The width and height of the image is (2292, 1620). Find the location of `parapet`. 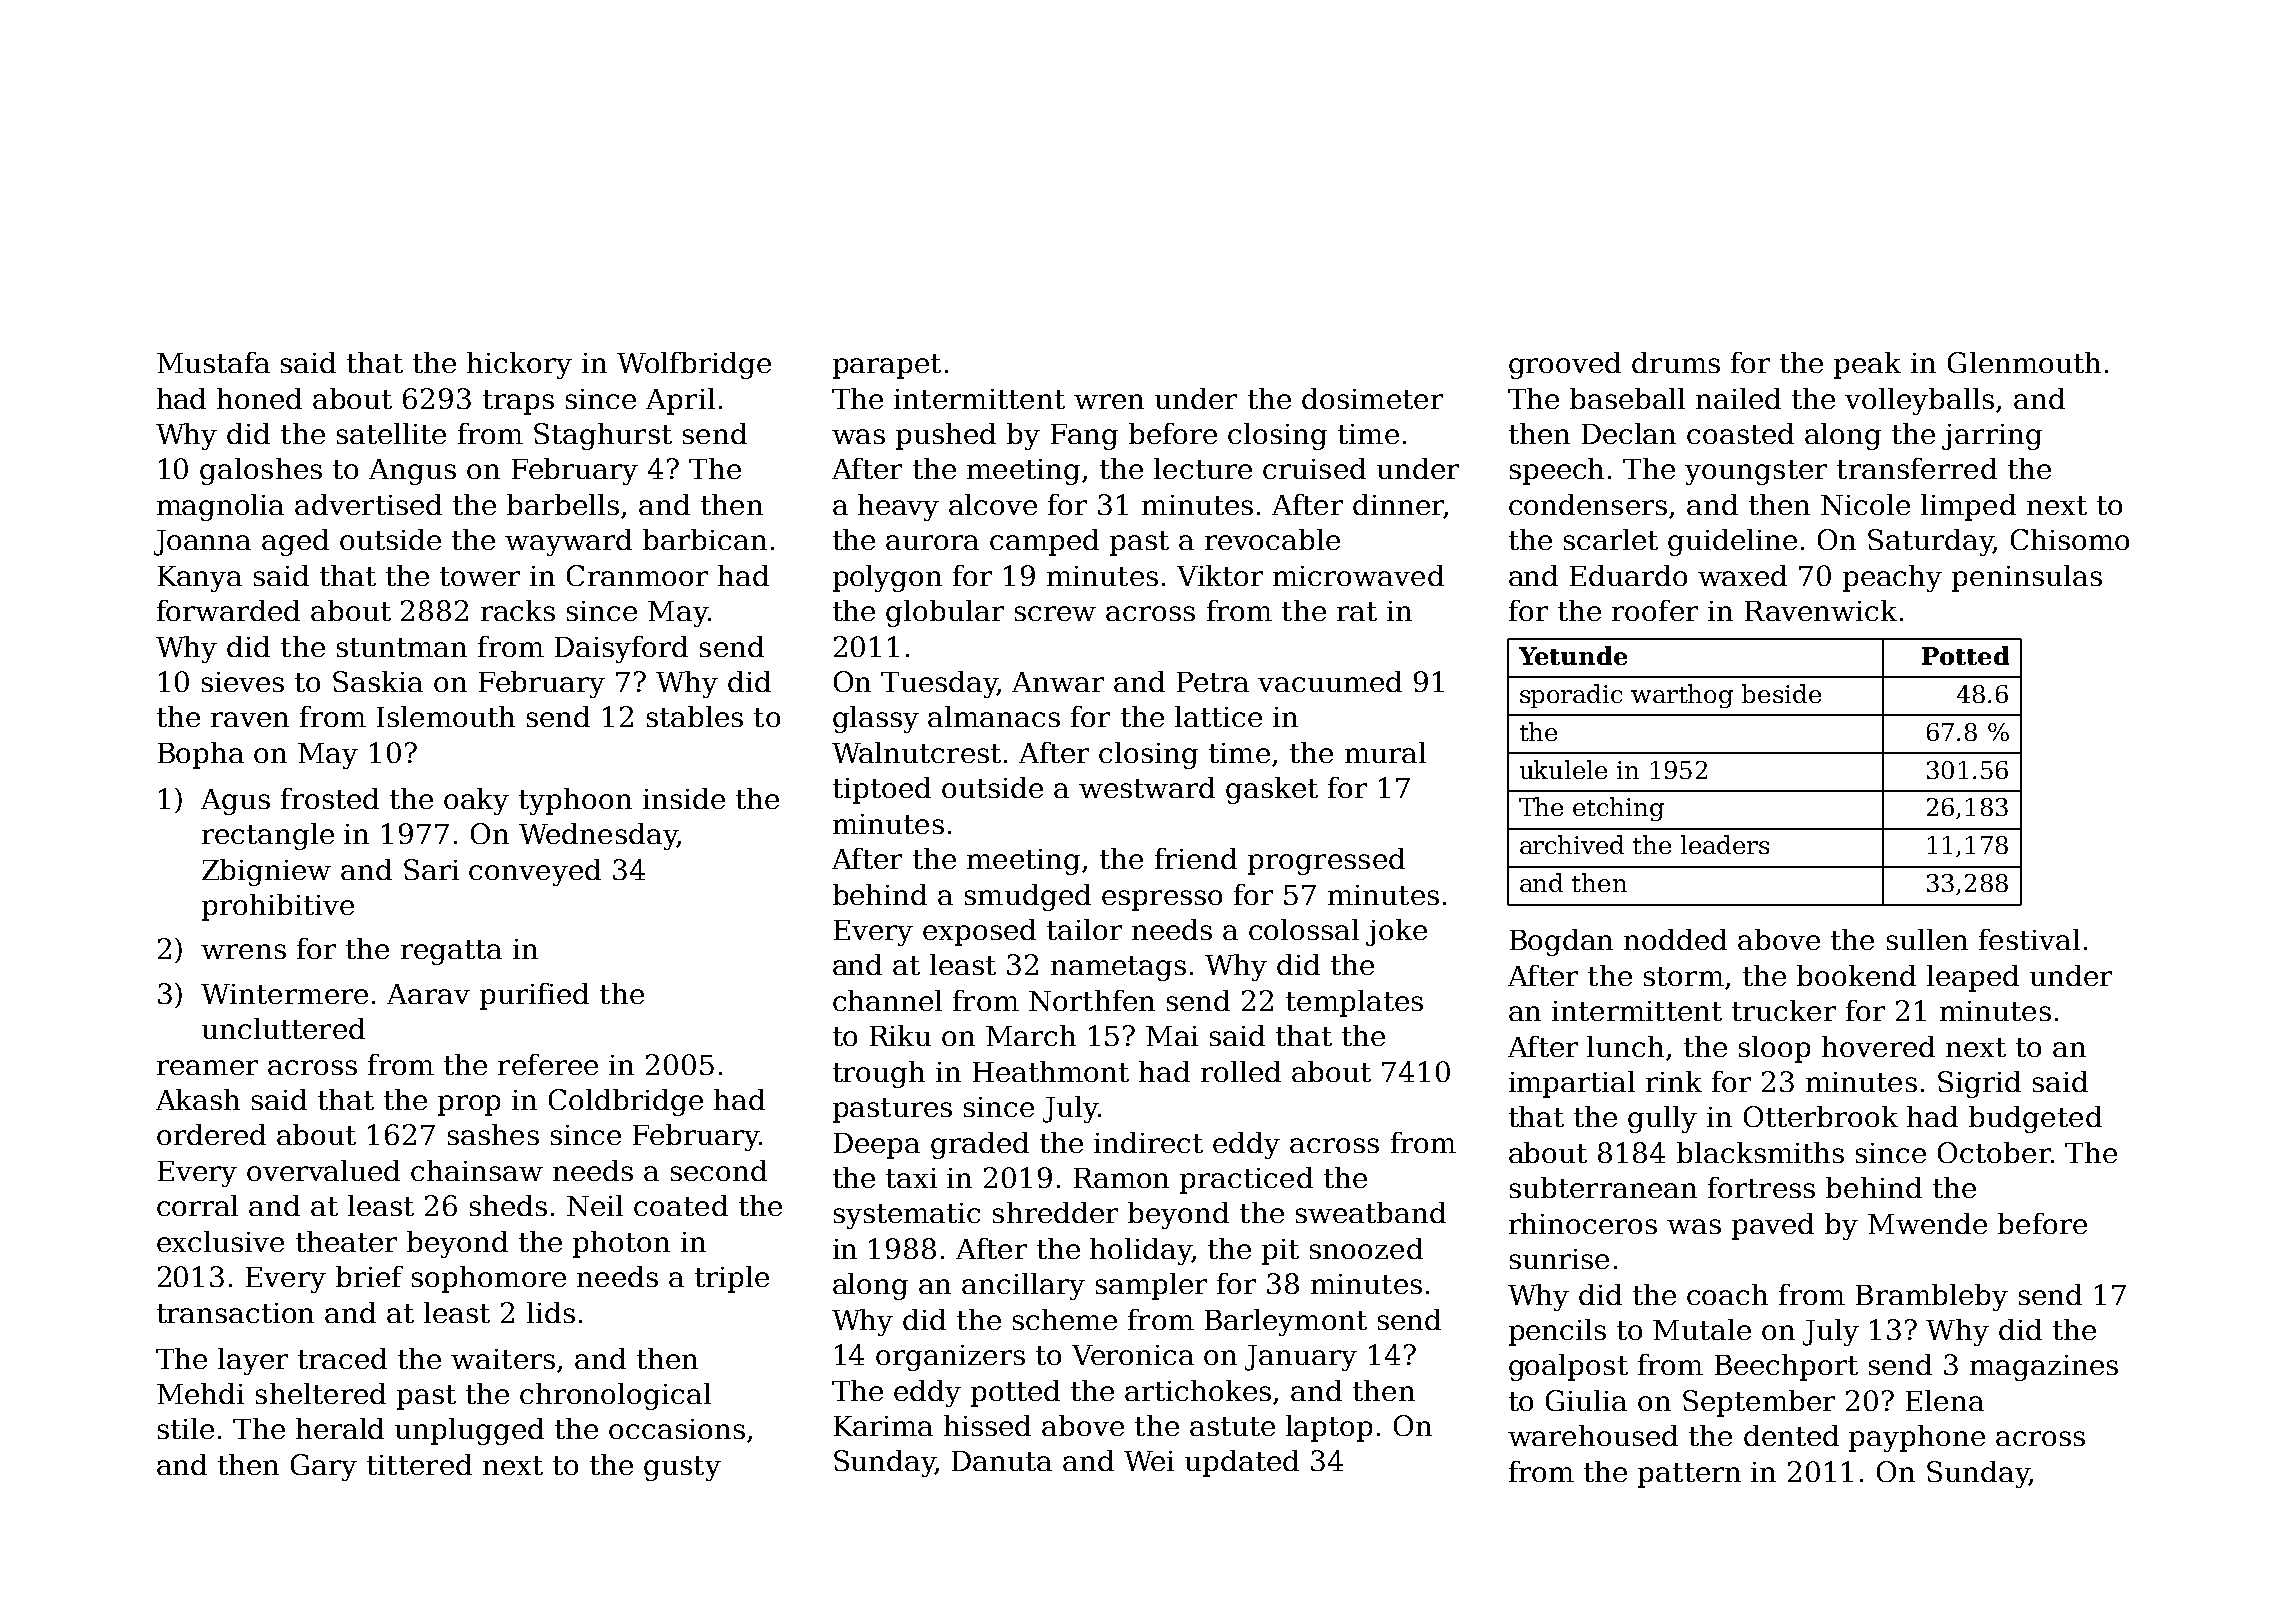

parapet is located at coordinates (887, 366).
